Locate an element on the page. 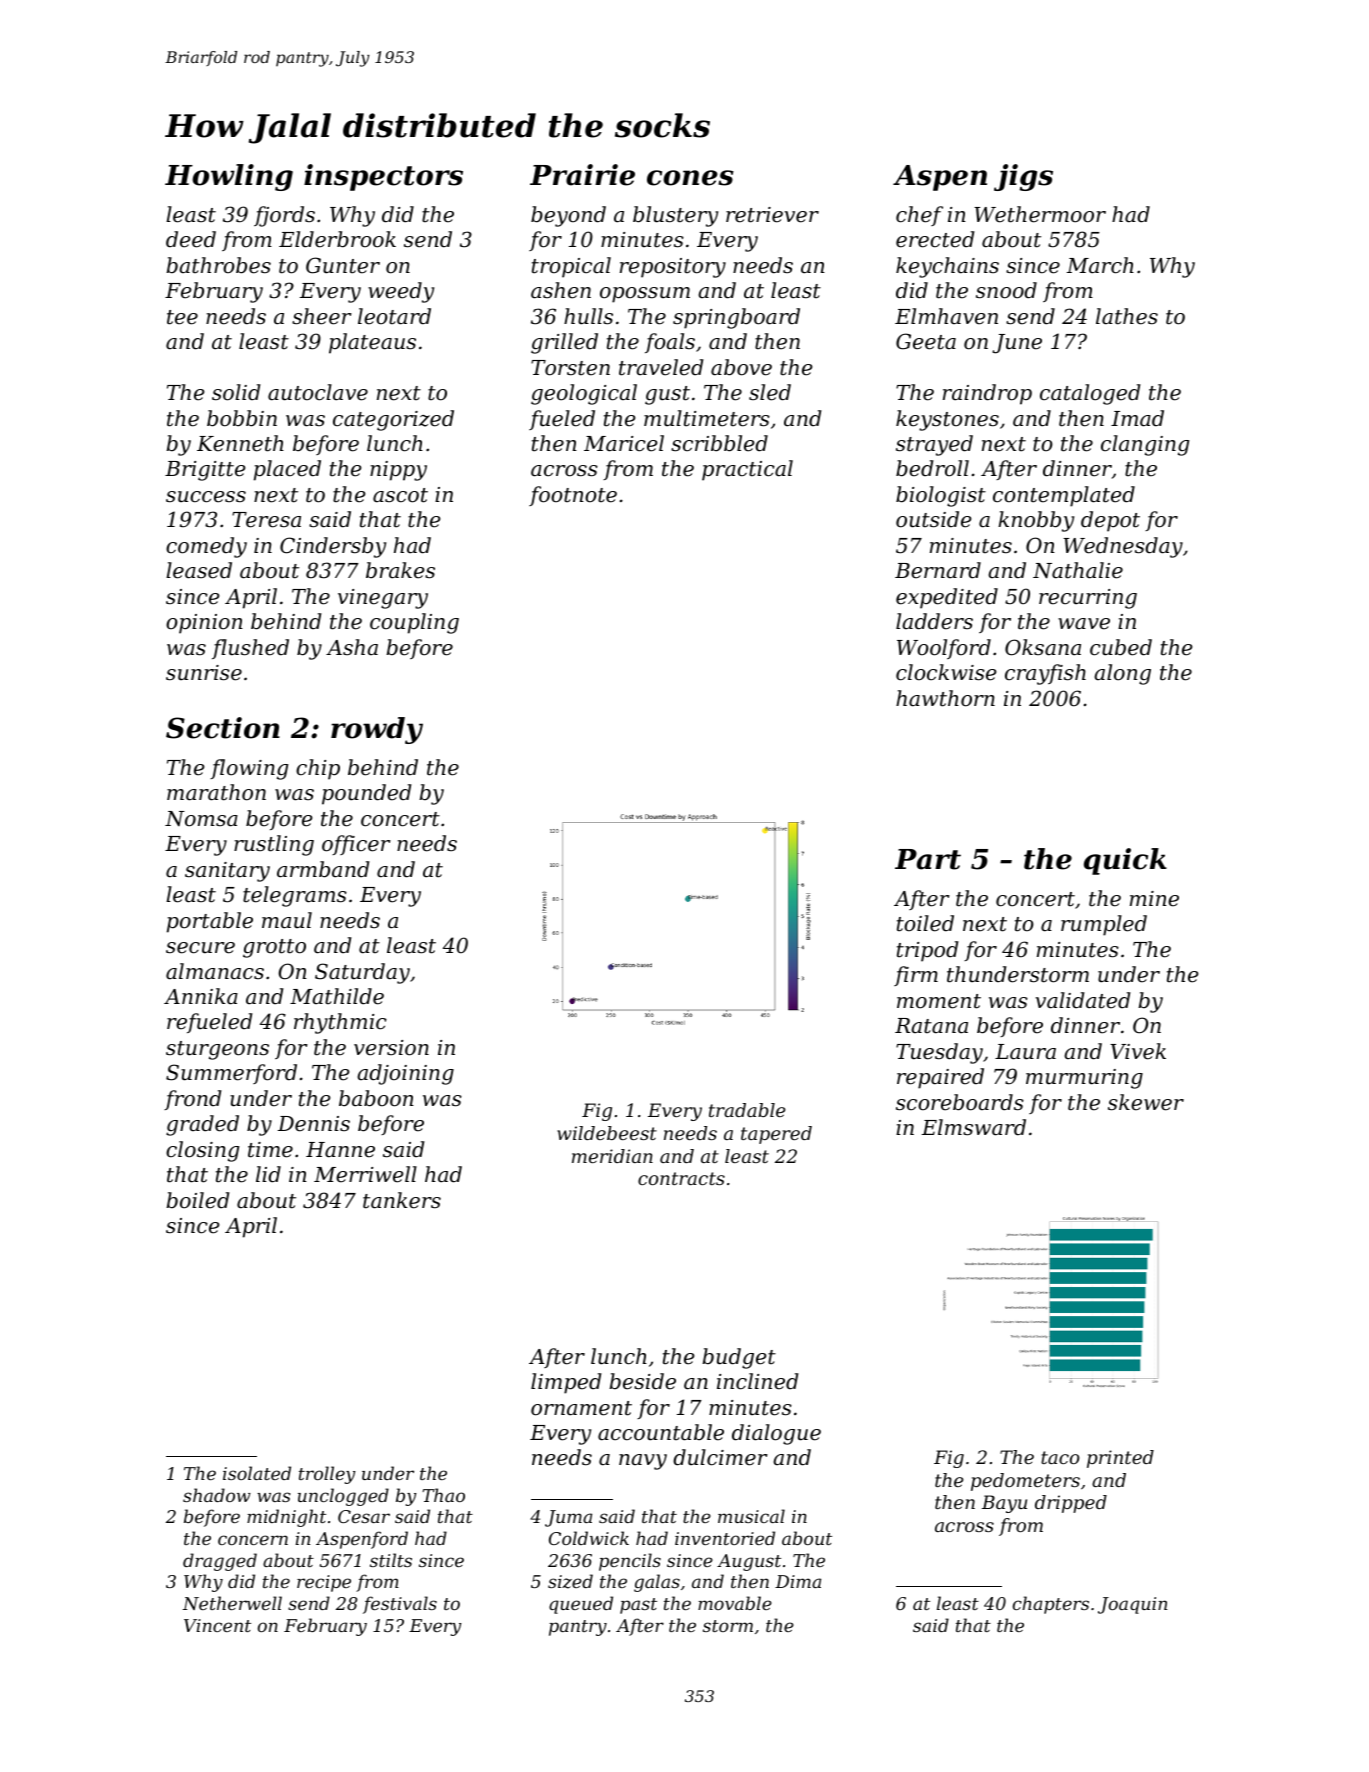  jigs is located at coordinates (1023, 177).
